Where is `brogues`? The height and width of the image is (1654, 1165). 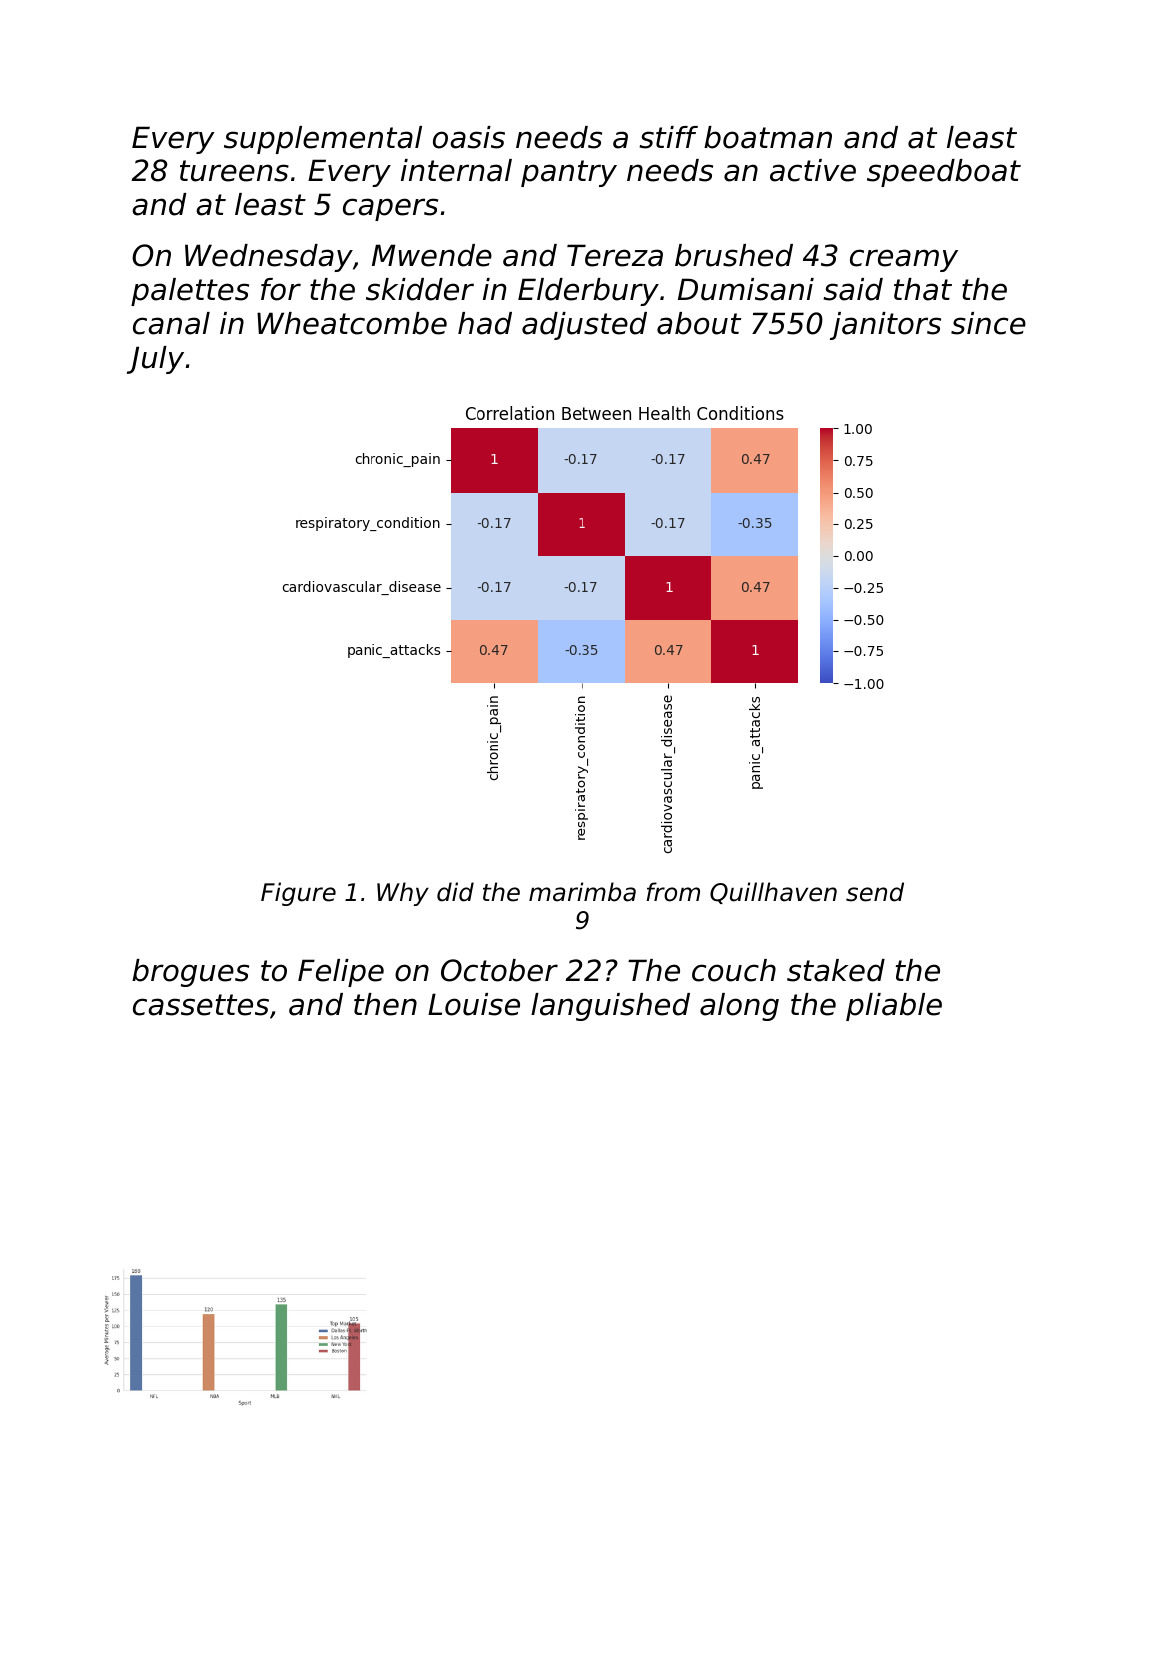 brogues is located at coordinates (190, 973).
